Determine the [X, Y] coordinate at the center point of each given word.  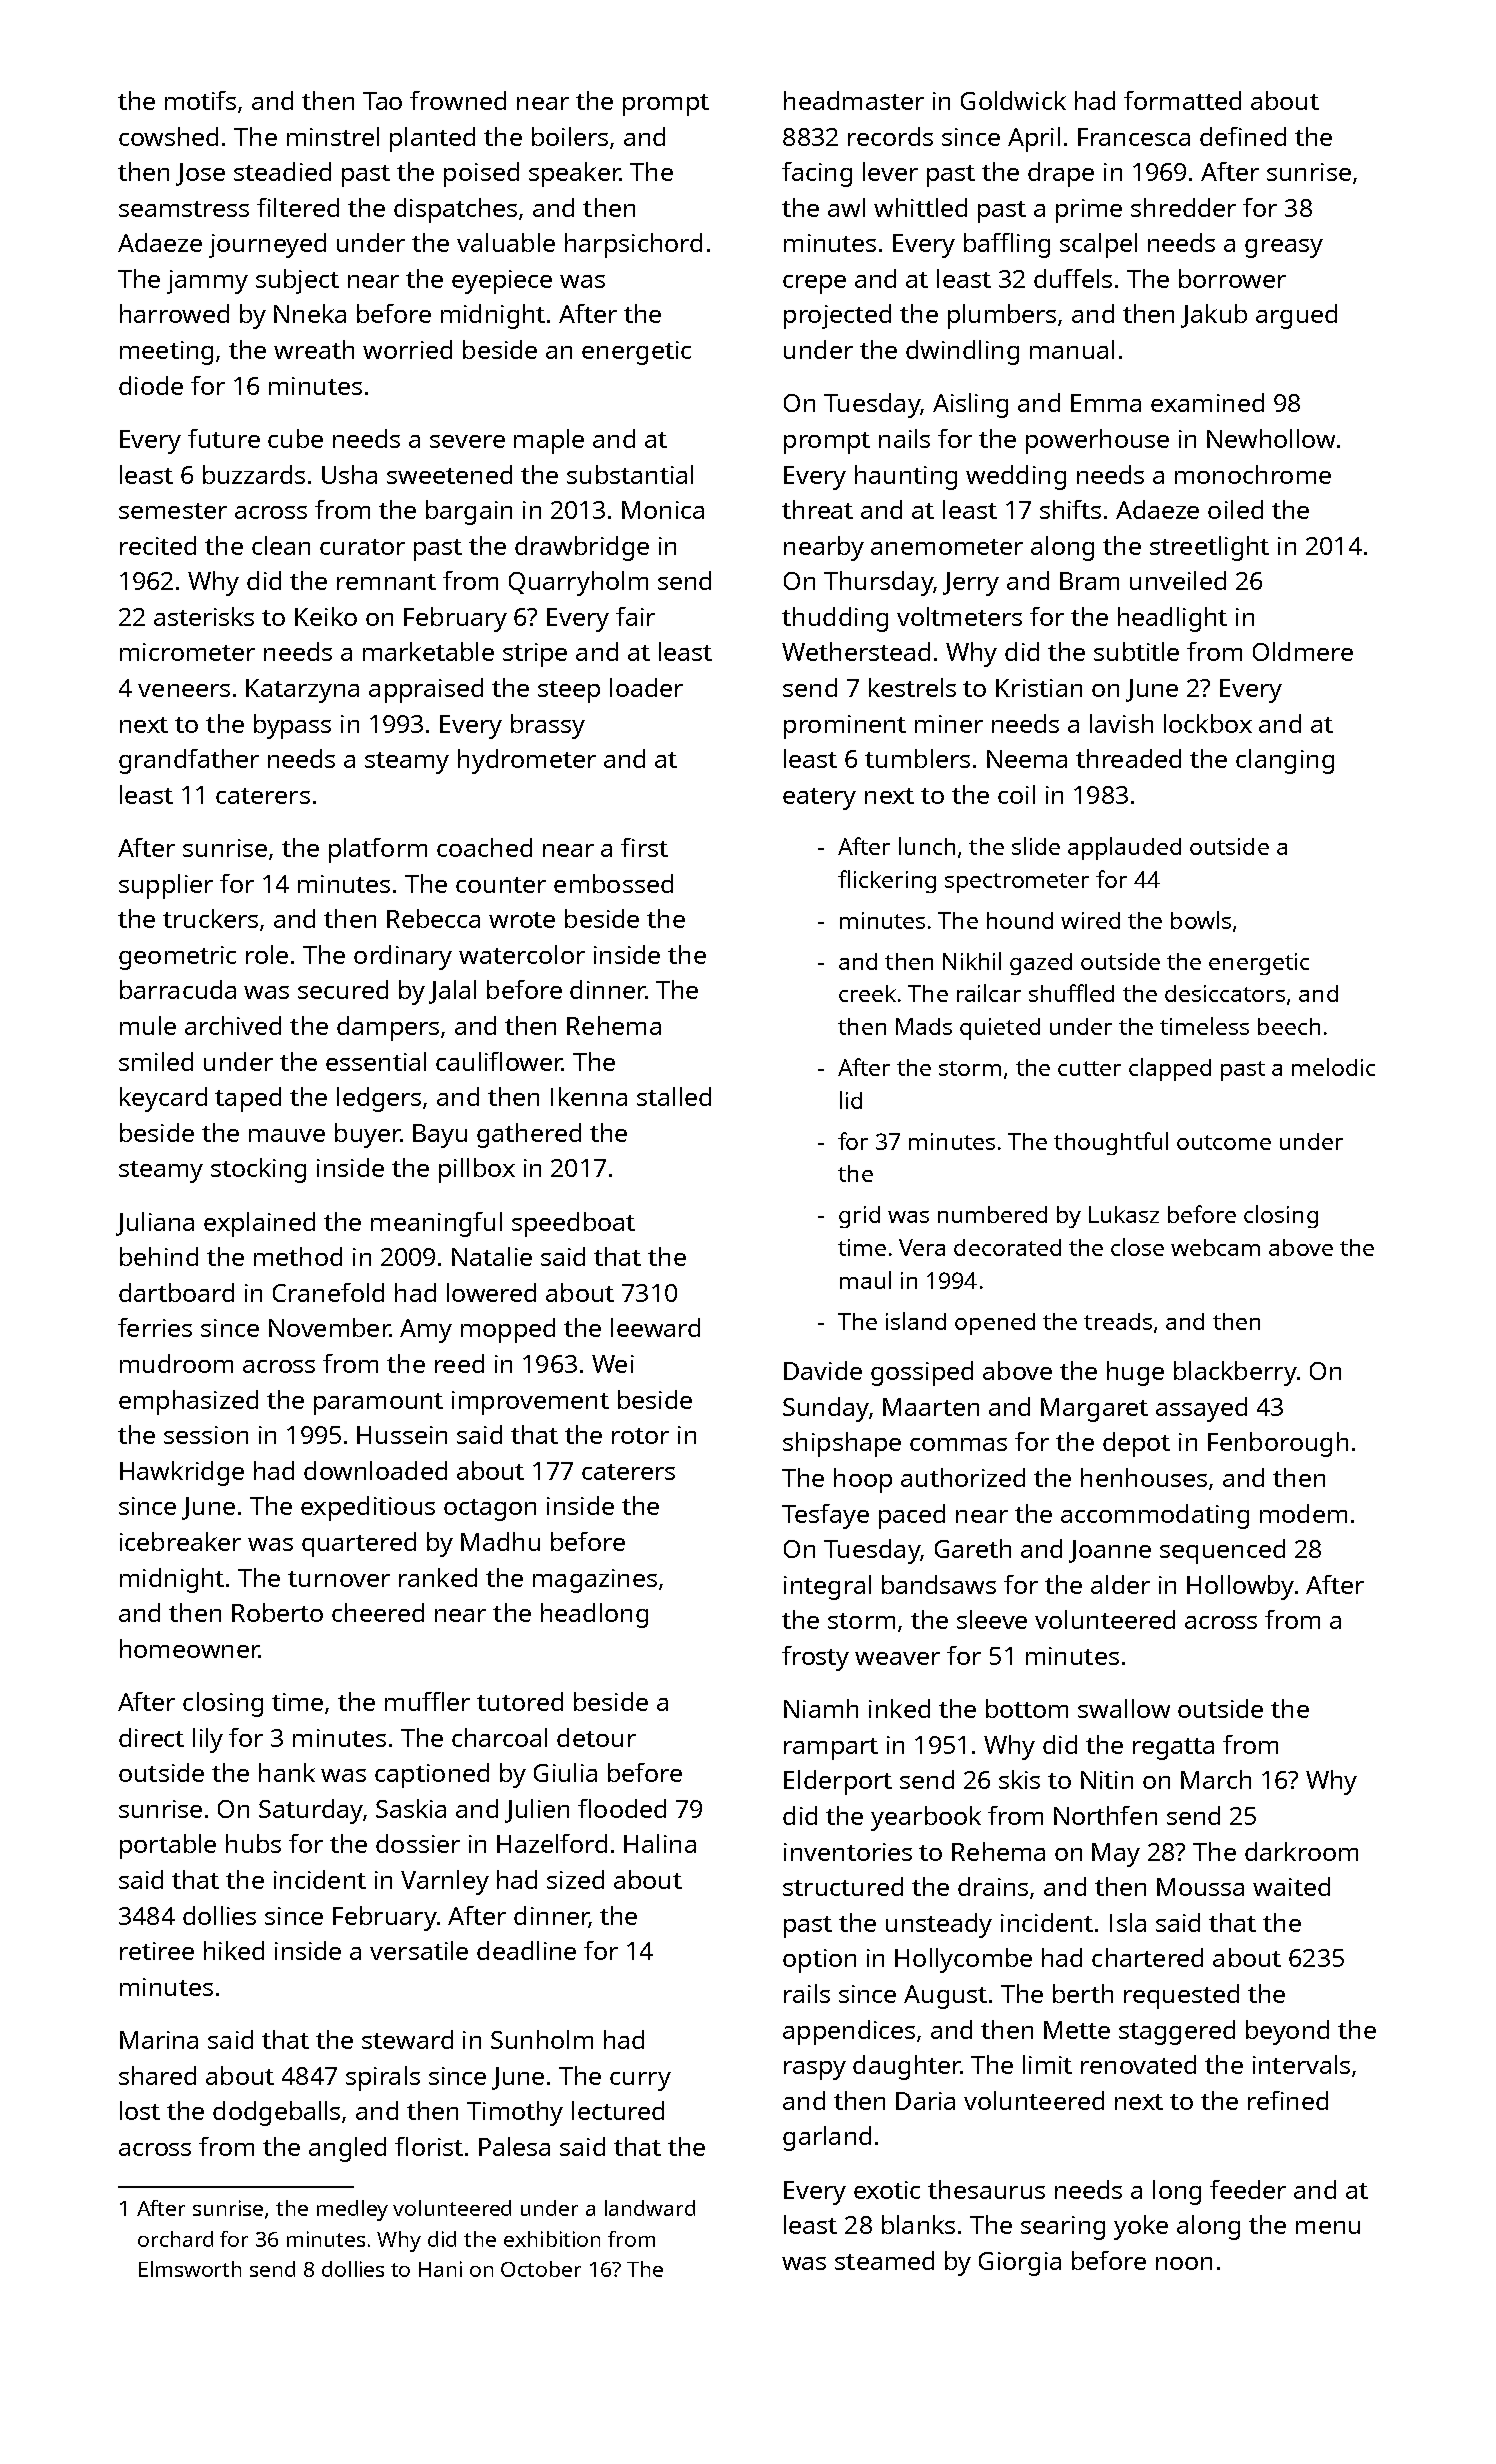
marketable [428, 651]
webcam [1215, 1247]
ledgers [379, 1099]
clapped [1170, 1069]
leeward [655, 1327]
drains [993, 1886]
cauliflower [499, 1061]
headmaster [854, 100]
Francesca [1134, 137]
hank [287, 1772]
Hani [440, 2269]
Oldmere [1303, 651]
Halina [660, 1843]
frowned [458, 100]
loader [646, 687]
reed [459, 1363]
